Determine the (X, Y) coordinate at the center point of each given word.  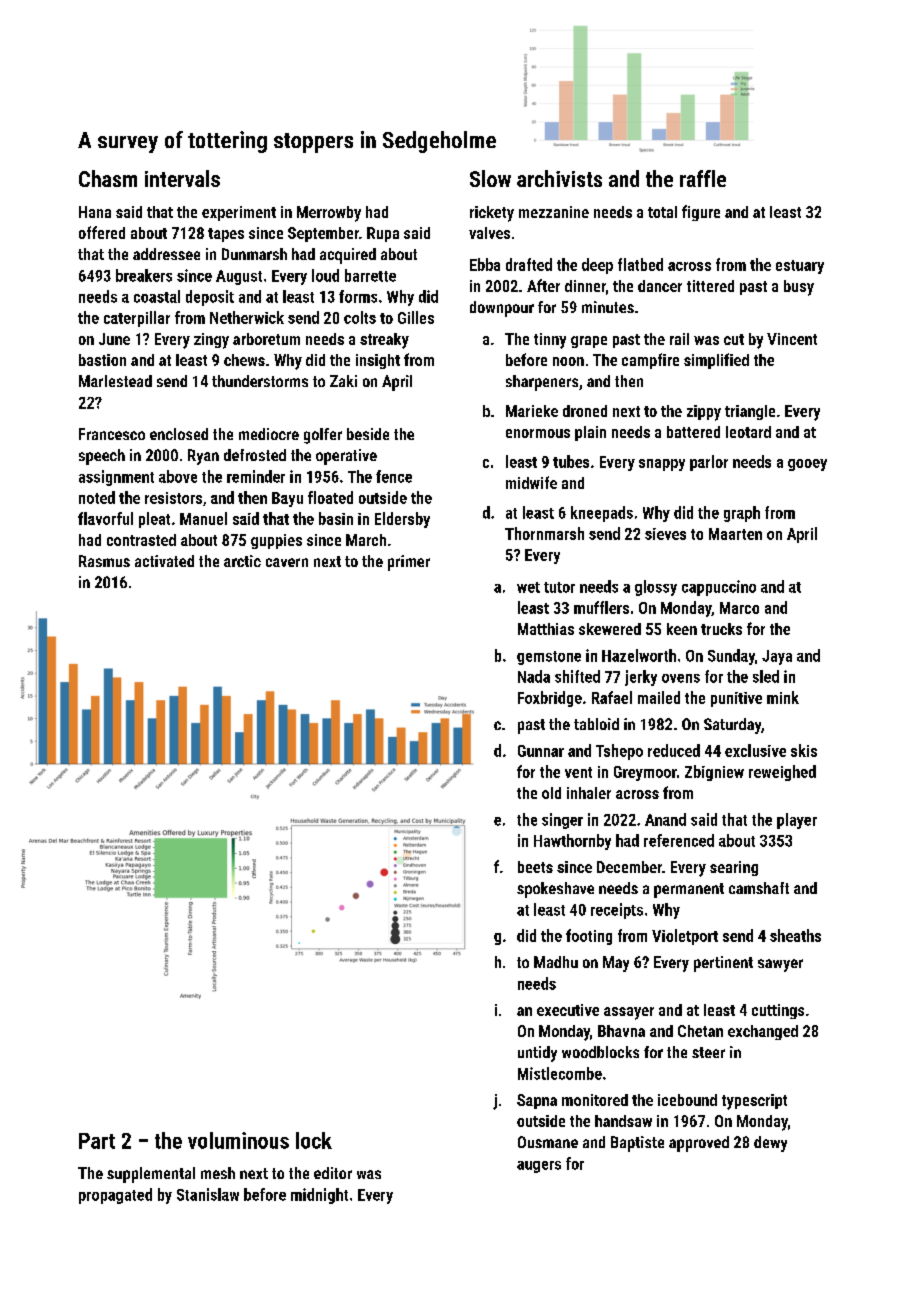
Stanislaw (208, 1194)
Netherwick (247, 317)
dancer (660, 286)
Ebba (485, 264)
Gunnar (541, 751)
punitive (736, 699)
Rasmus (104, 561)
